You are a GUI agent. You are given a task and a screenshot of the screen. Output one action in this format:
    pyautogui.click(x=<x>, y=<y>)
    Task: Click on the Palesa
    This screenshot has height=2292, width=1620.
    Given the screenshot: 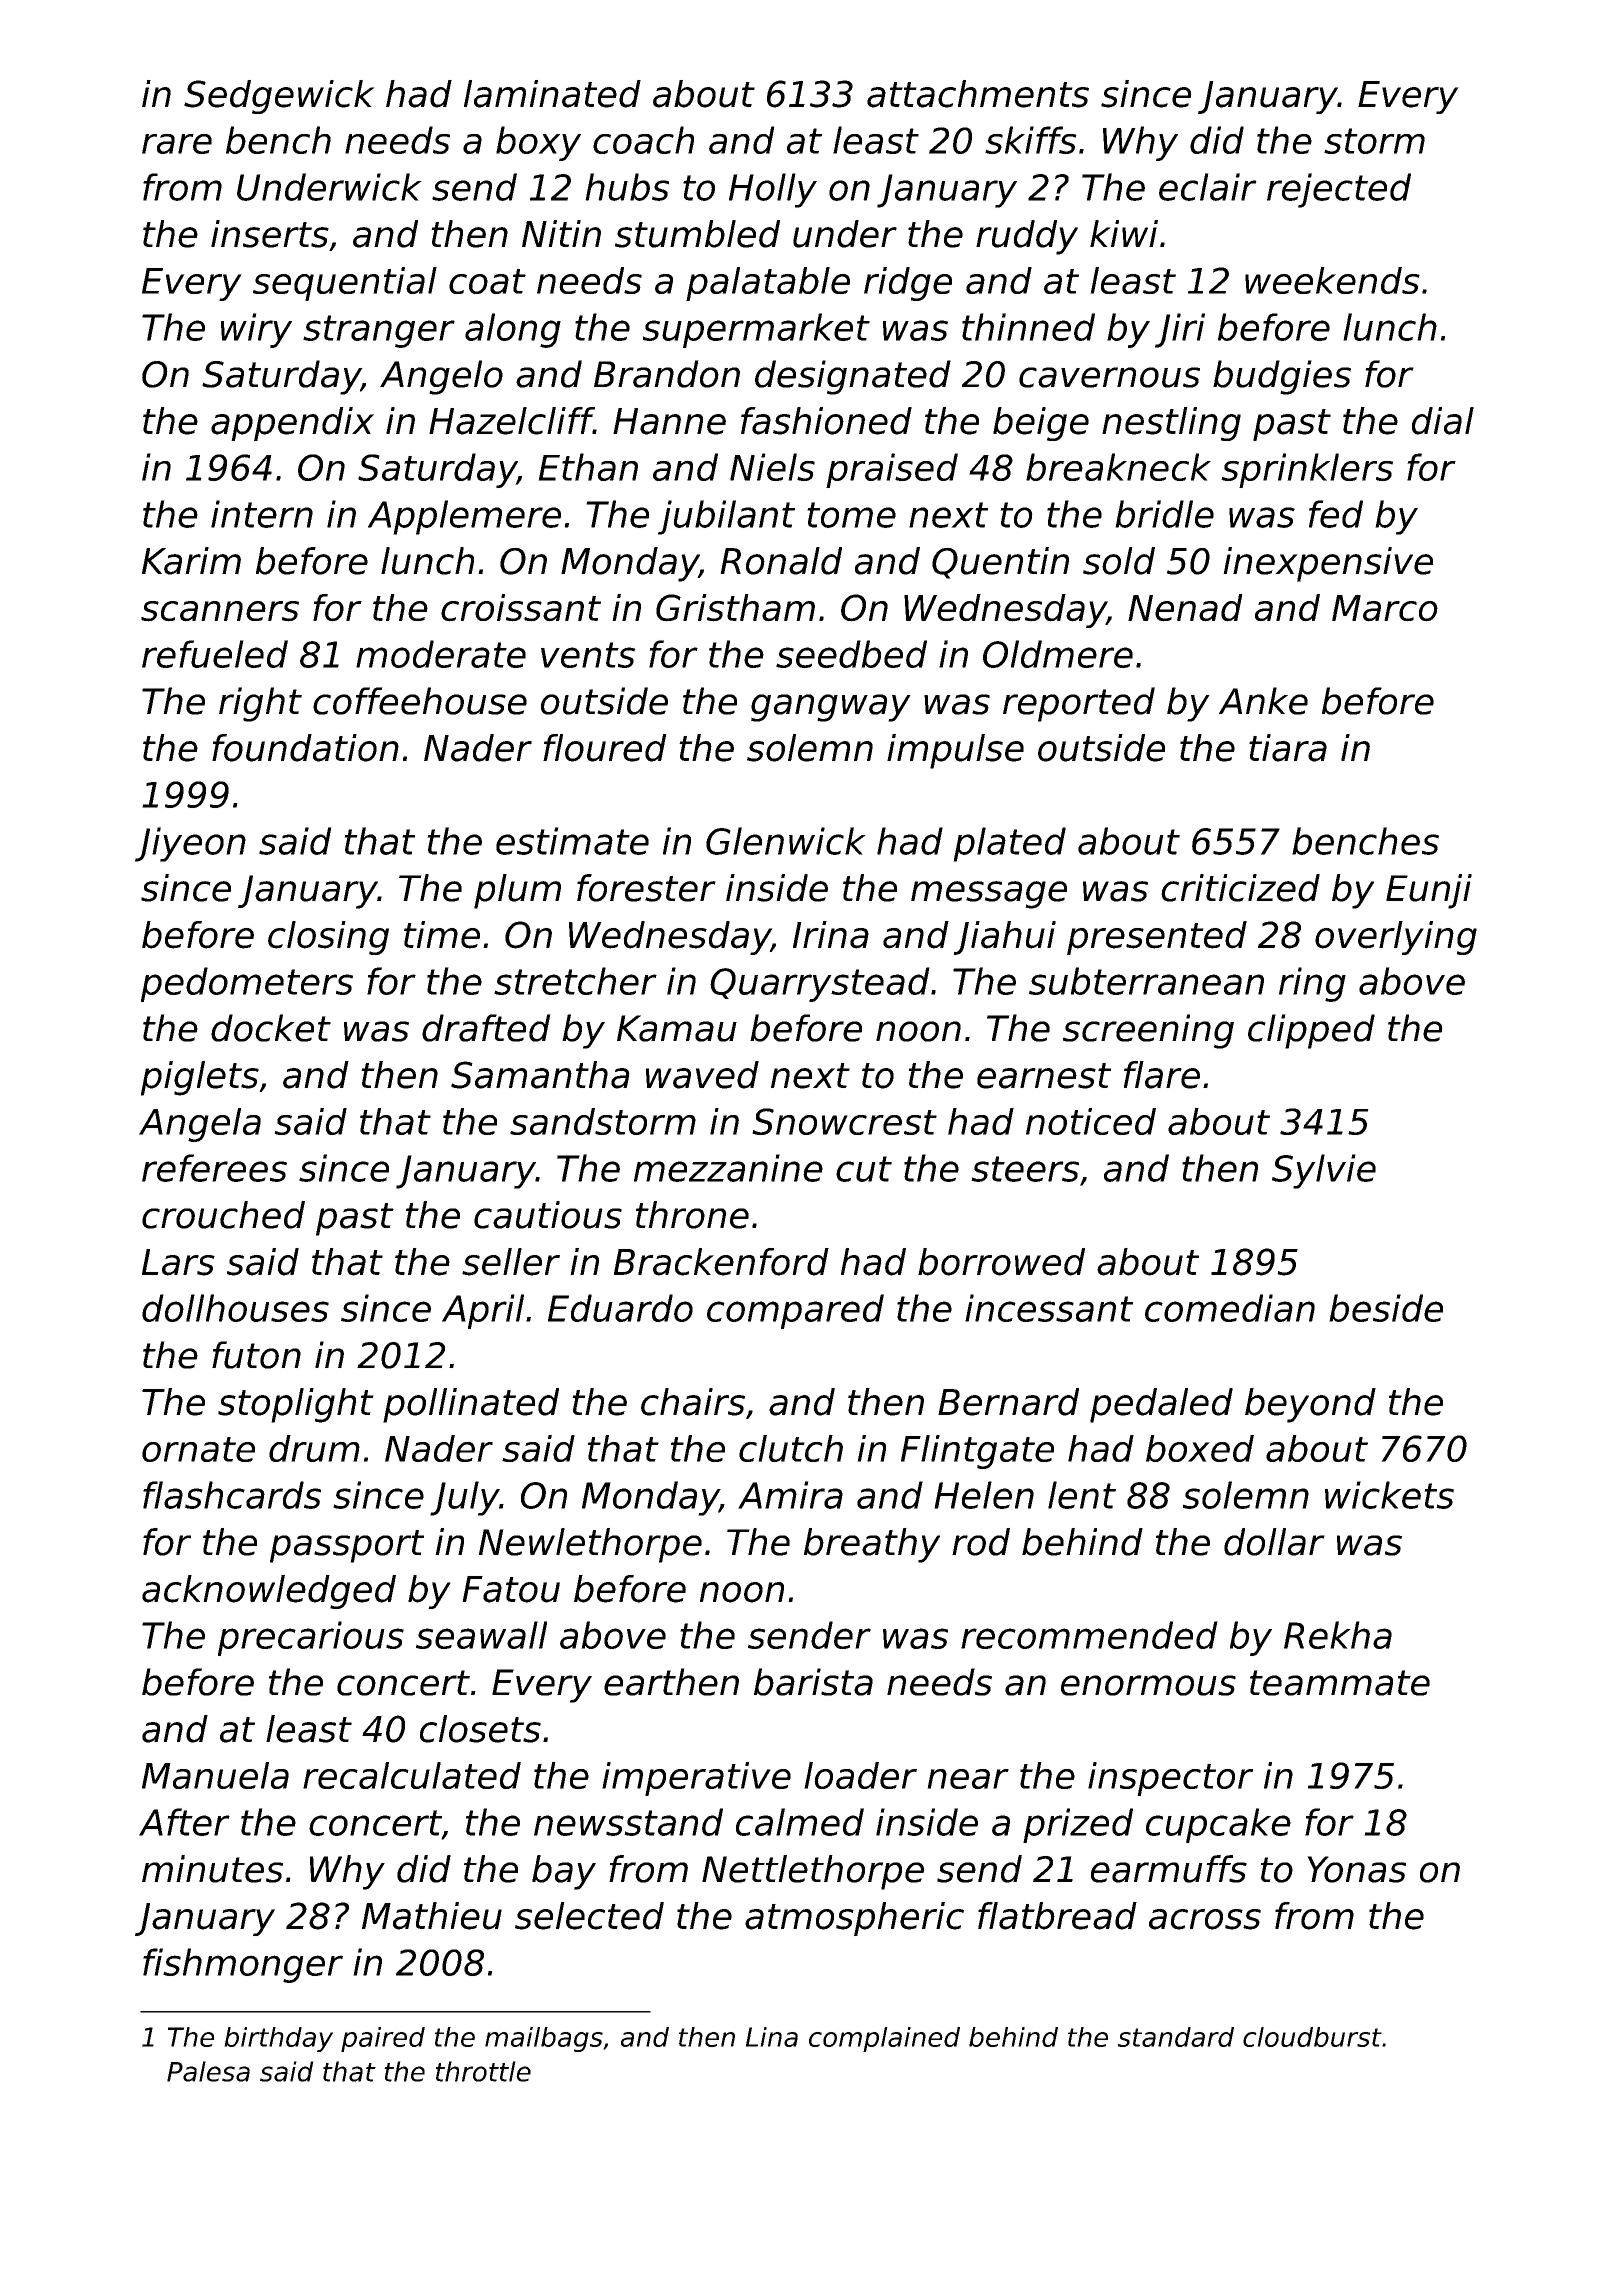 What is the action you would take?
    pyautogui.click(x=208, y=2071)
